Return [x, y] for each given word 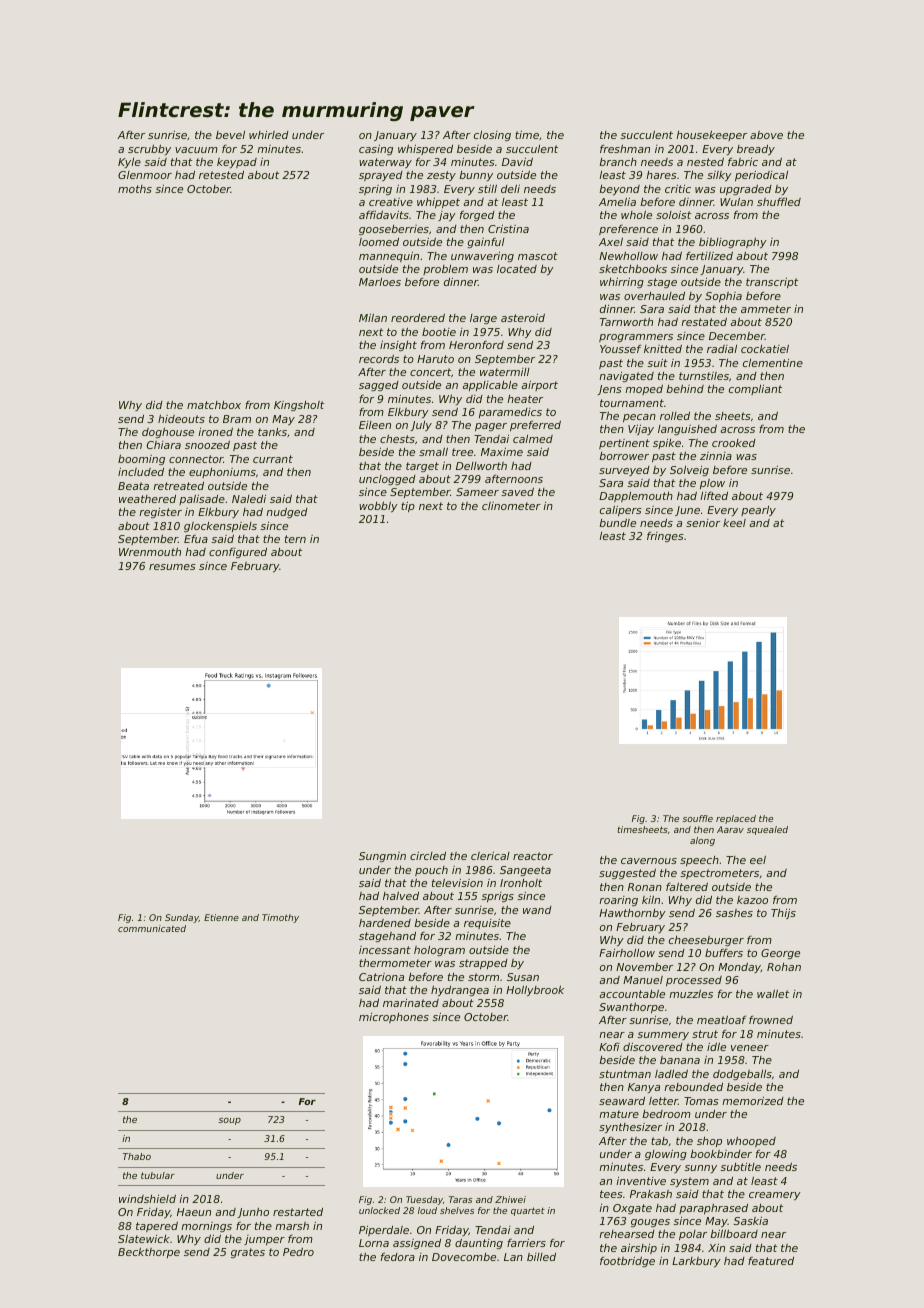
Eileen [375, 425]
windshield [147, 1198]
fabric [743, 161]
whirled [269, 135]
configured [238, 553]
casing [376, 149]
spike [667, 444]
